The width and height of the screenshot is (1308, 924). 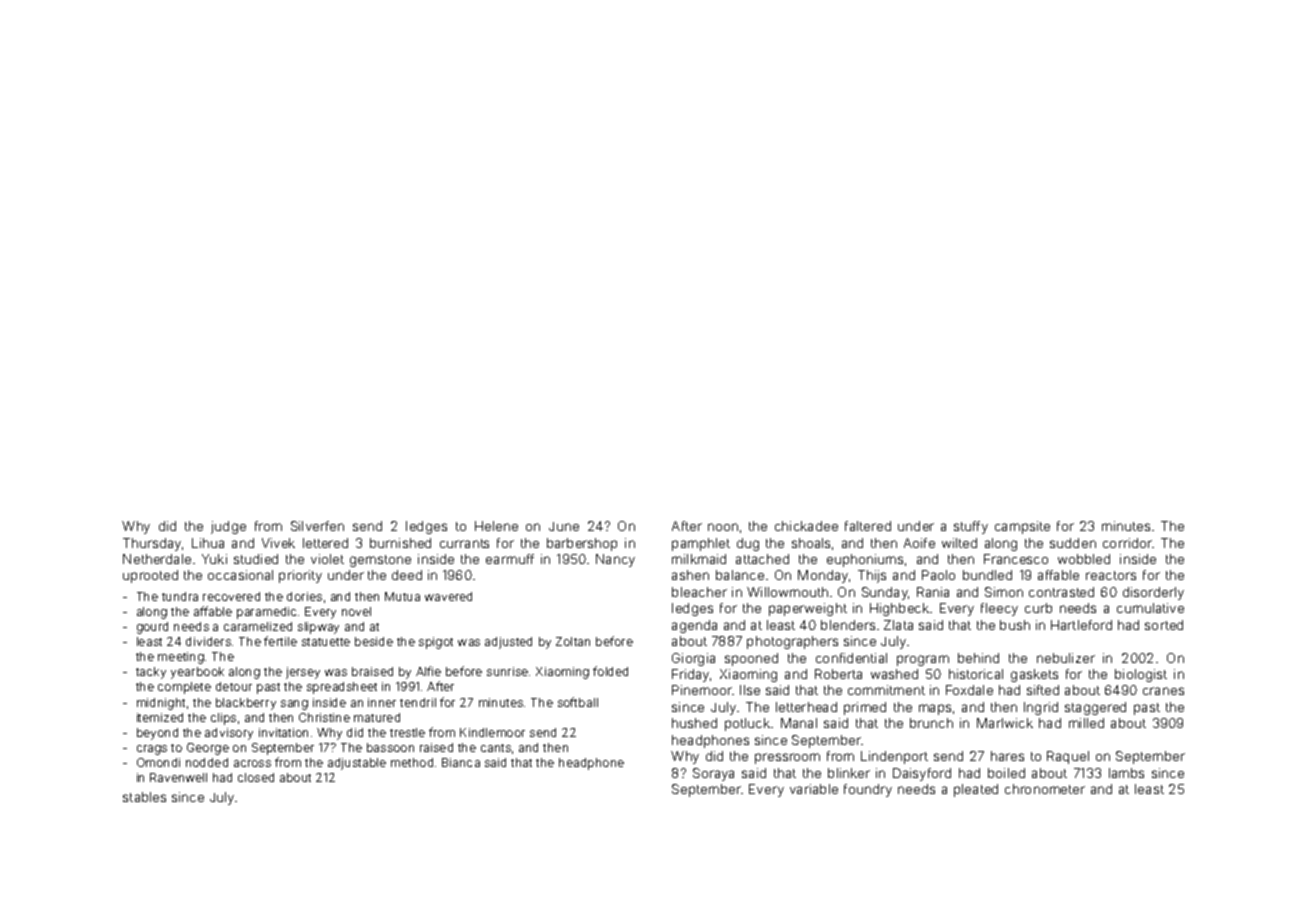 What do you see at coordinates (969, 690) in the screenshot?
I see `Foxdale` at bounding box center [969, 690].
